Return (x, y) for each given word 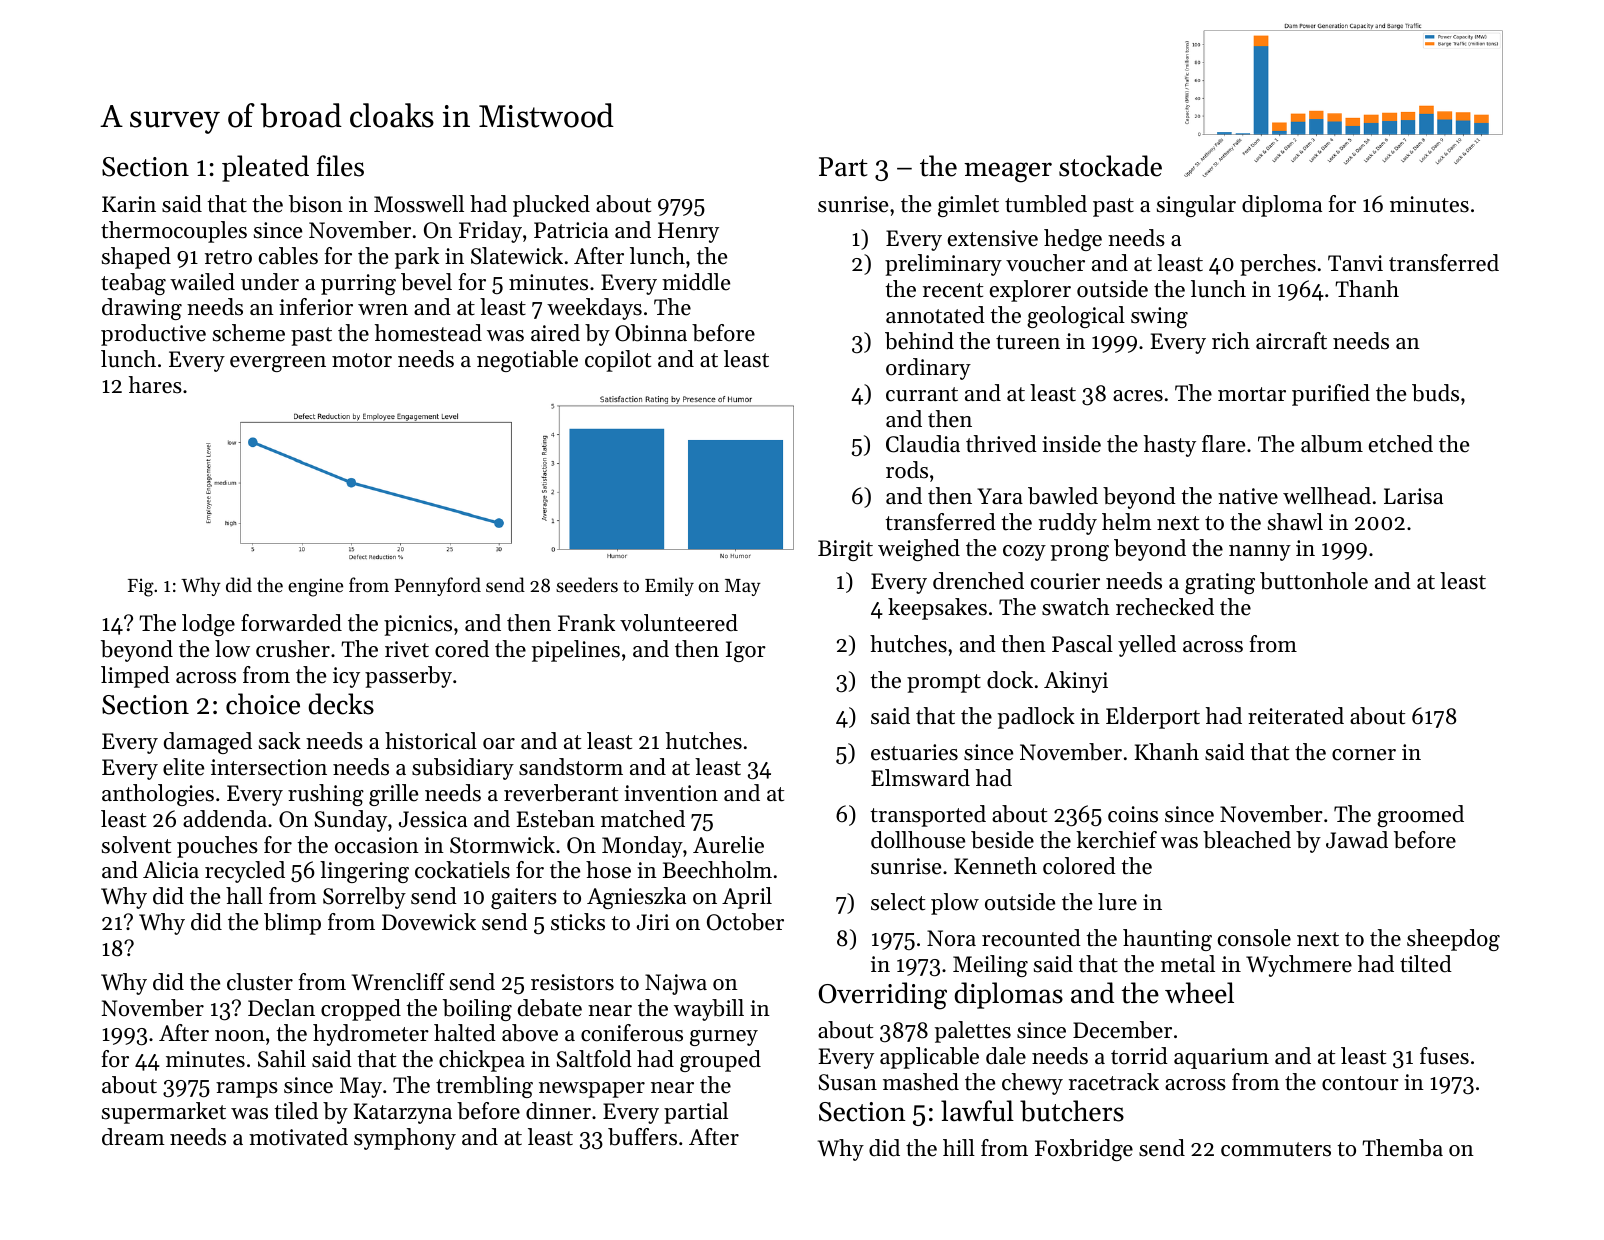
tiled (296, 1111)
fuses (1444, 1056)
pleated (265, 168)
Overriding (882, 996)
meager (1008, 172)
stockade (1110, 166)
